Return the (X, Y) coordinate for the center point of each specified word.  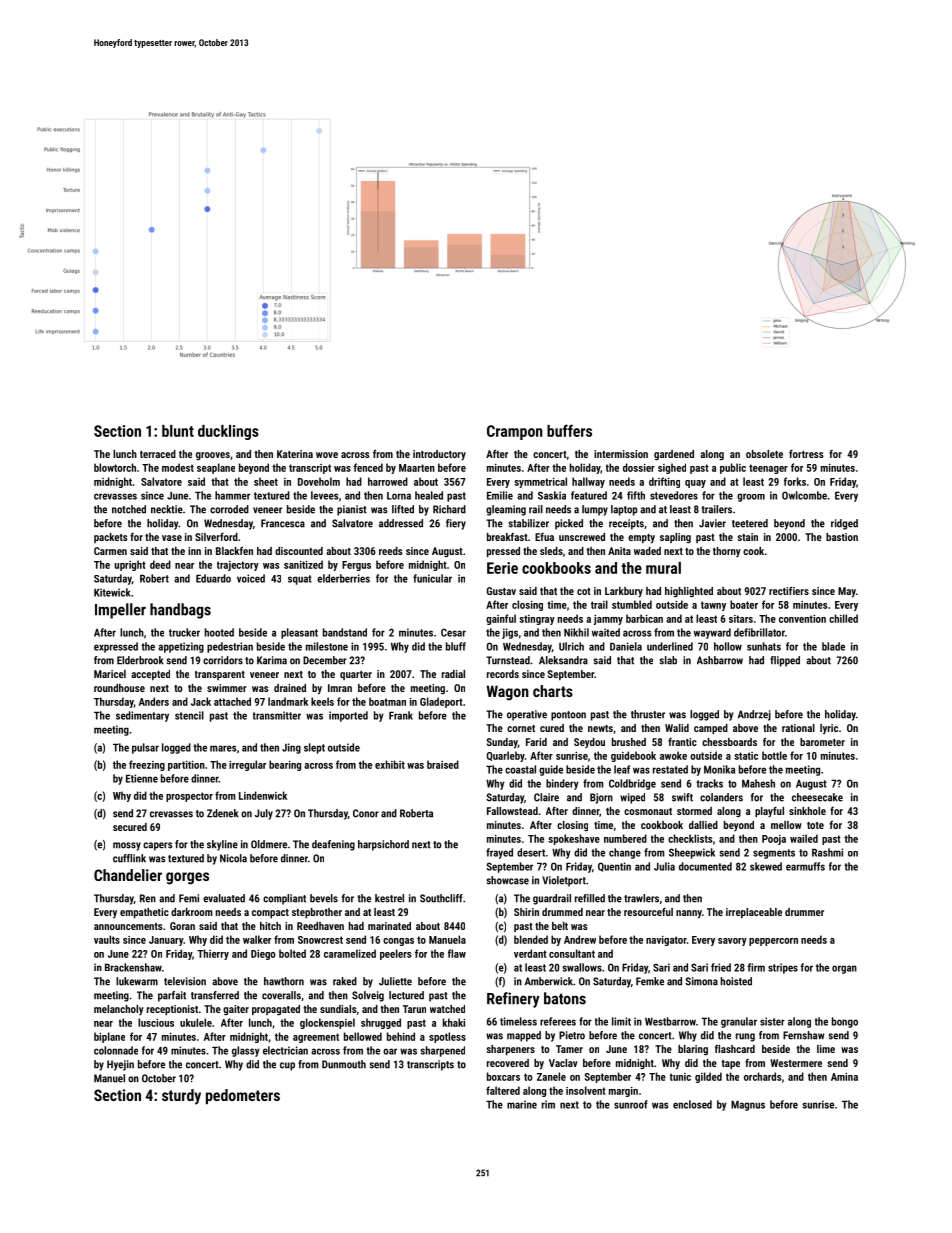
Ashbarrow (720, 660)
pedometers (243, 1096)
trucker (184, 632)
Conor (366, 813)
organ (844, 969)
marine (522, 1104)
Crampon (515, 432)
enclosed (692, 1104)
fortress (806, 454)
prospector (189, 797)
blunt (178, 431)
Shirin (526, 912)
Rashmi (827, 852)
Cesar (453, 632)
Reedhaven (320, 926)
